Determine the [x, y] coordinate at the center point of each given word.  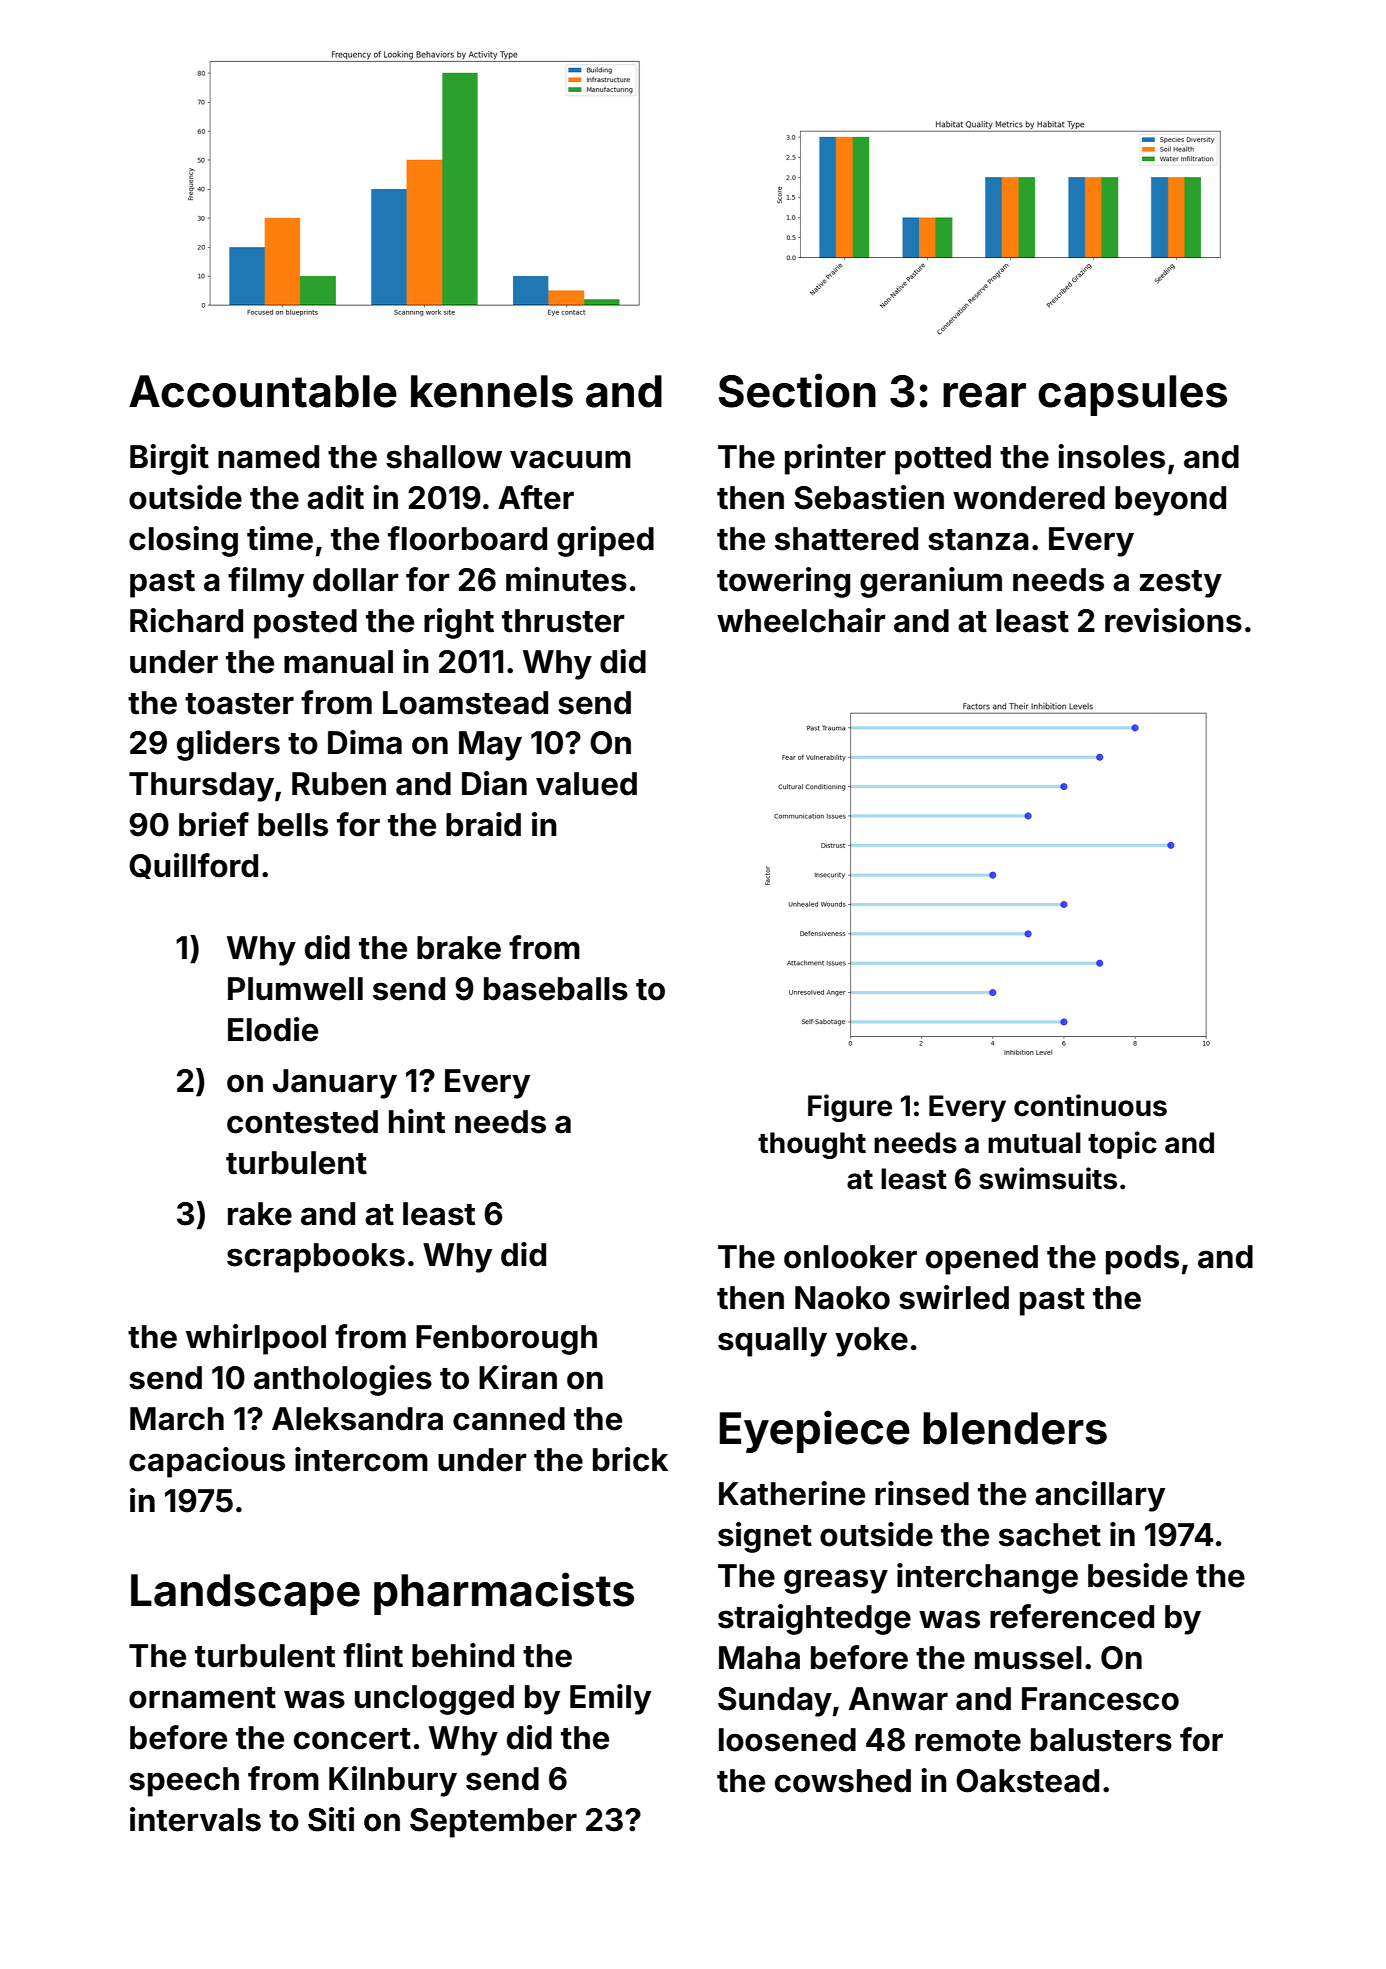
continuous [1090, 1105]
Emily [610, 1699]
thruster [563, 621]
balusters [1101, 1740]
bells [293, 825]
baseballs [556, 989]
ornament [202, 1698]
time [280, 538]
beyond [1170, 501]
